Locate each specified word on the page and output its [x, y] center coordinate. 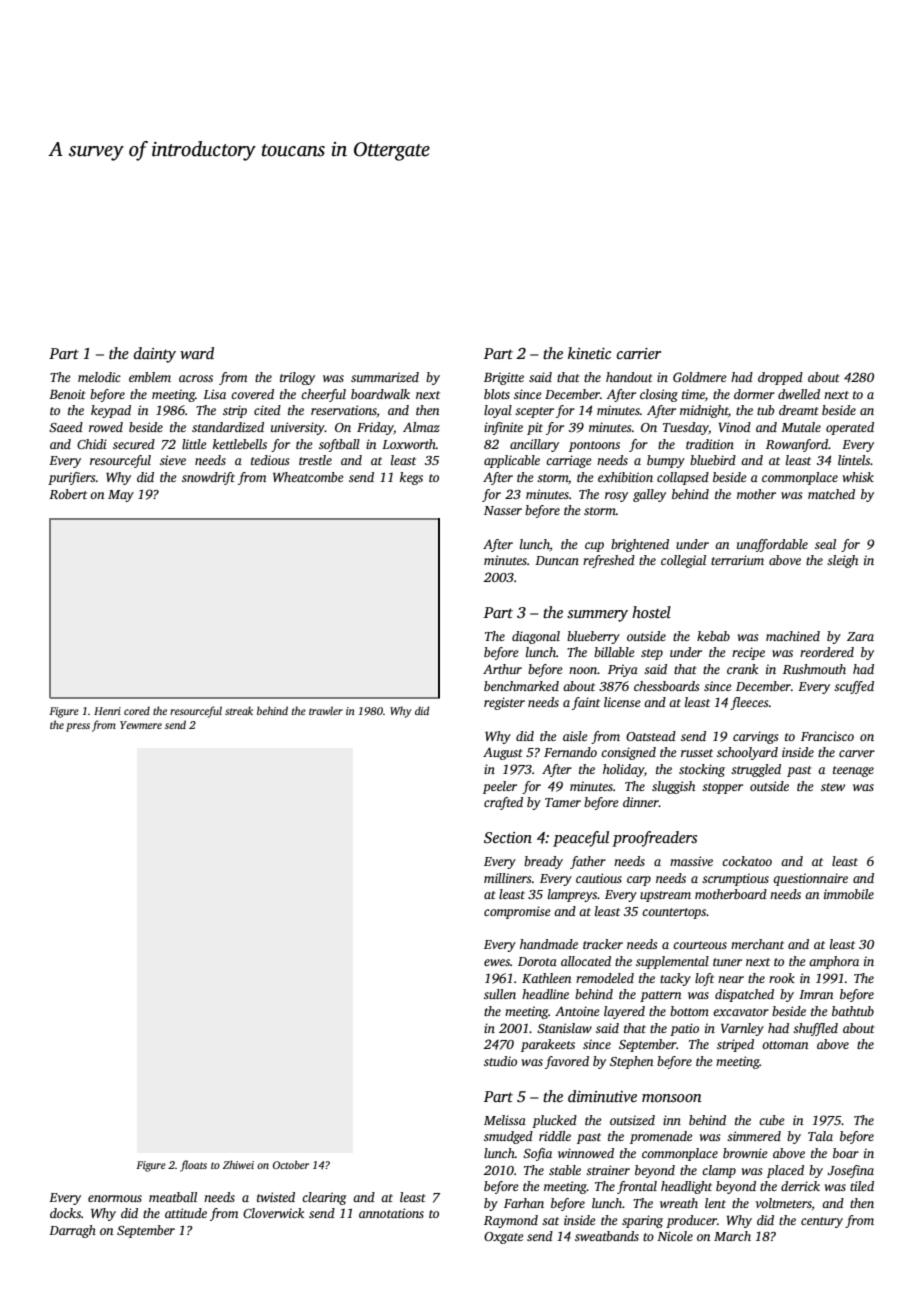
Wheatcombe [308, 477]
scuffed [854, 687]
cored [137, 710]
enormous [115, 1198]
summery [597, 616]
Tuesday [686, 428]
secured [134, 444]
